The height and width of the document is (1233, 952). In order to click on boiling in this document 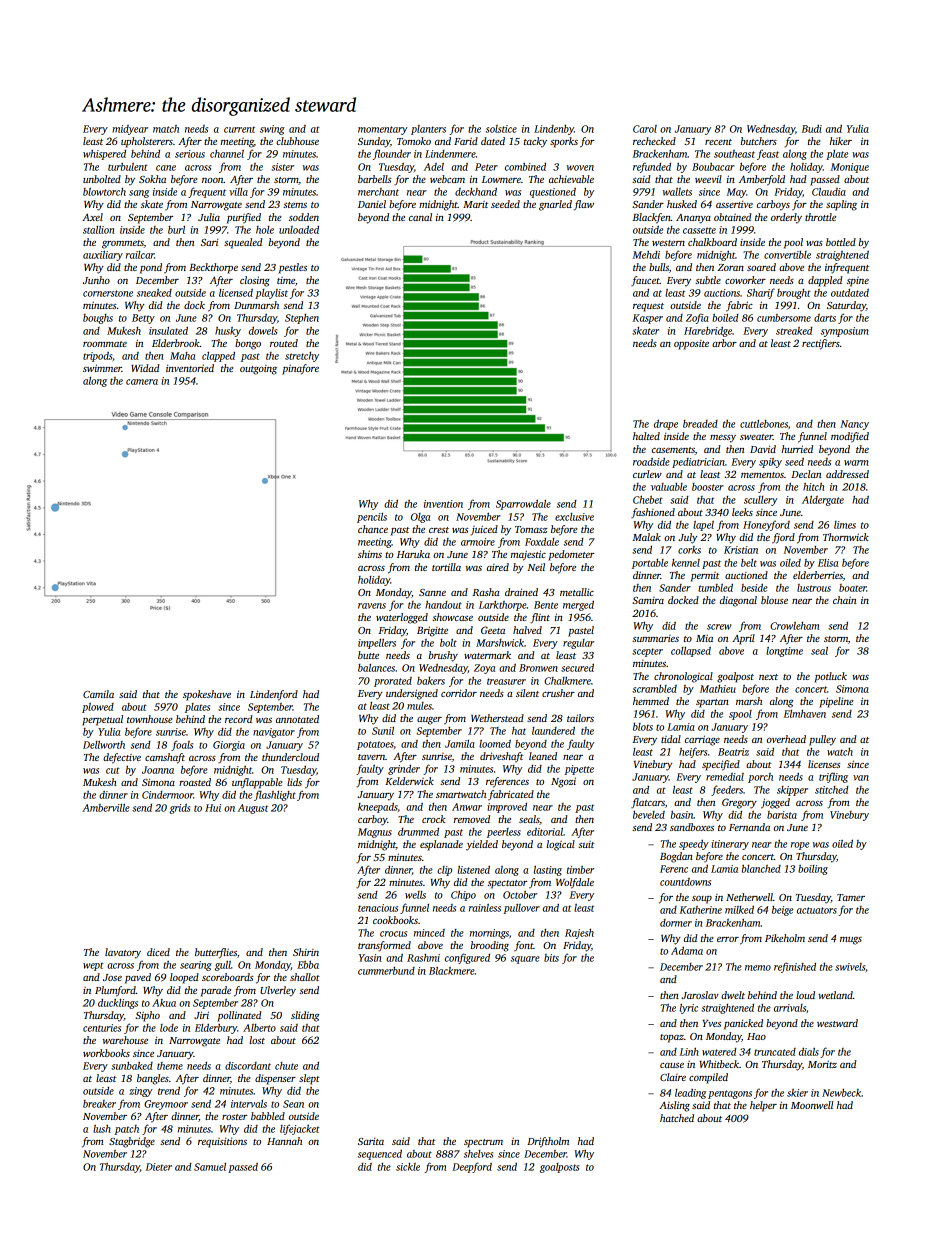, I will do `click(813, 870)`.
